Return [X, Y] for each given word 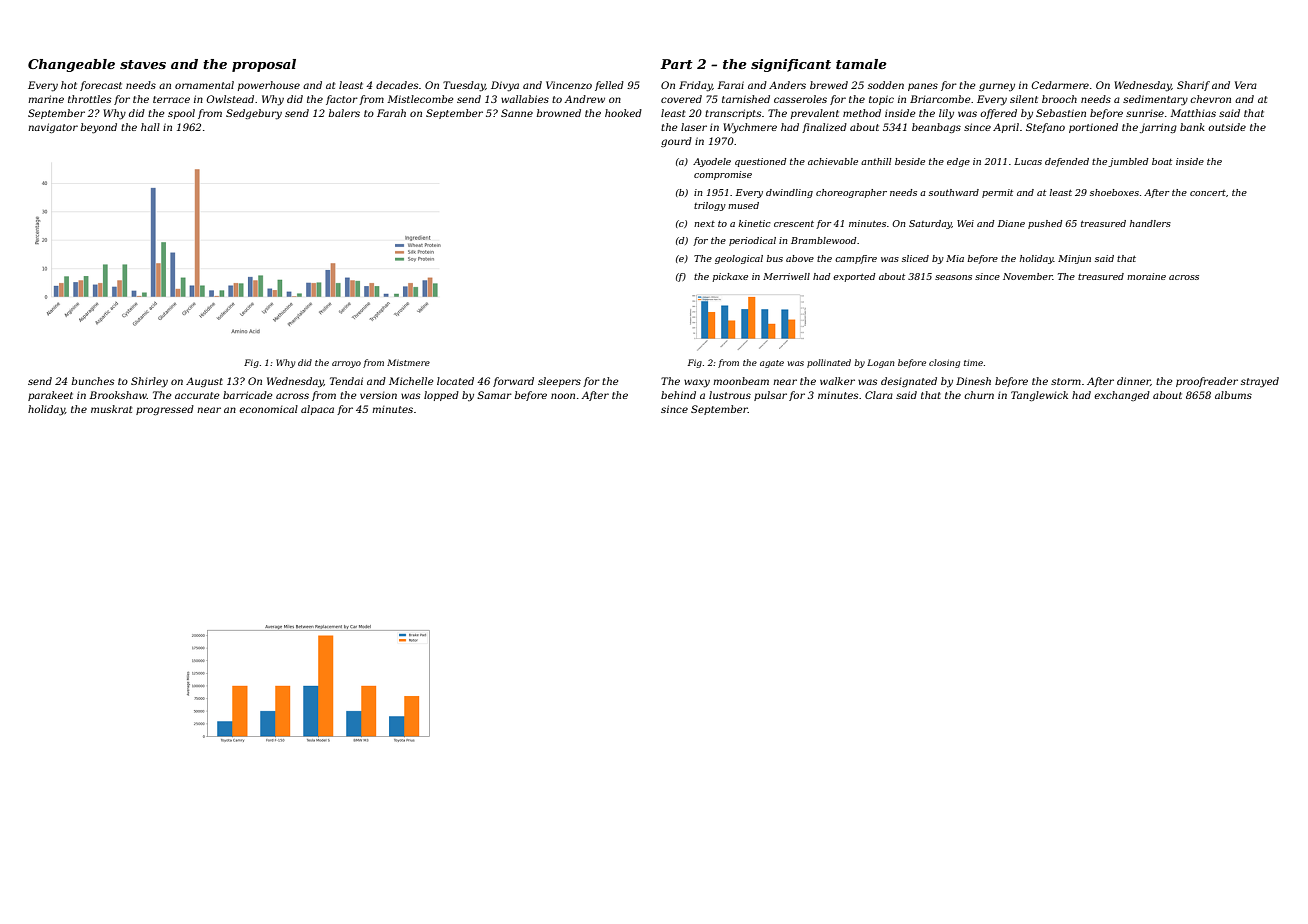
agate [772, 364]
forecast [101, 86]
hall [150, 127]
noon [563, 396]
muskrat [111, 409]
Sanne [517, 113]
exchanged [1122, 396]
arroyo [346, 364]
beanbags [936, 128]
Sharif [1193, 86]
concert [1208, 193]
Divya [505, 86]
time [973, 363]
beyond [99, 128]
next [704, 224]
